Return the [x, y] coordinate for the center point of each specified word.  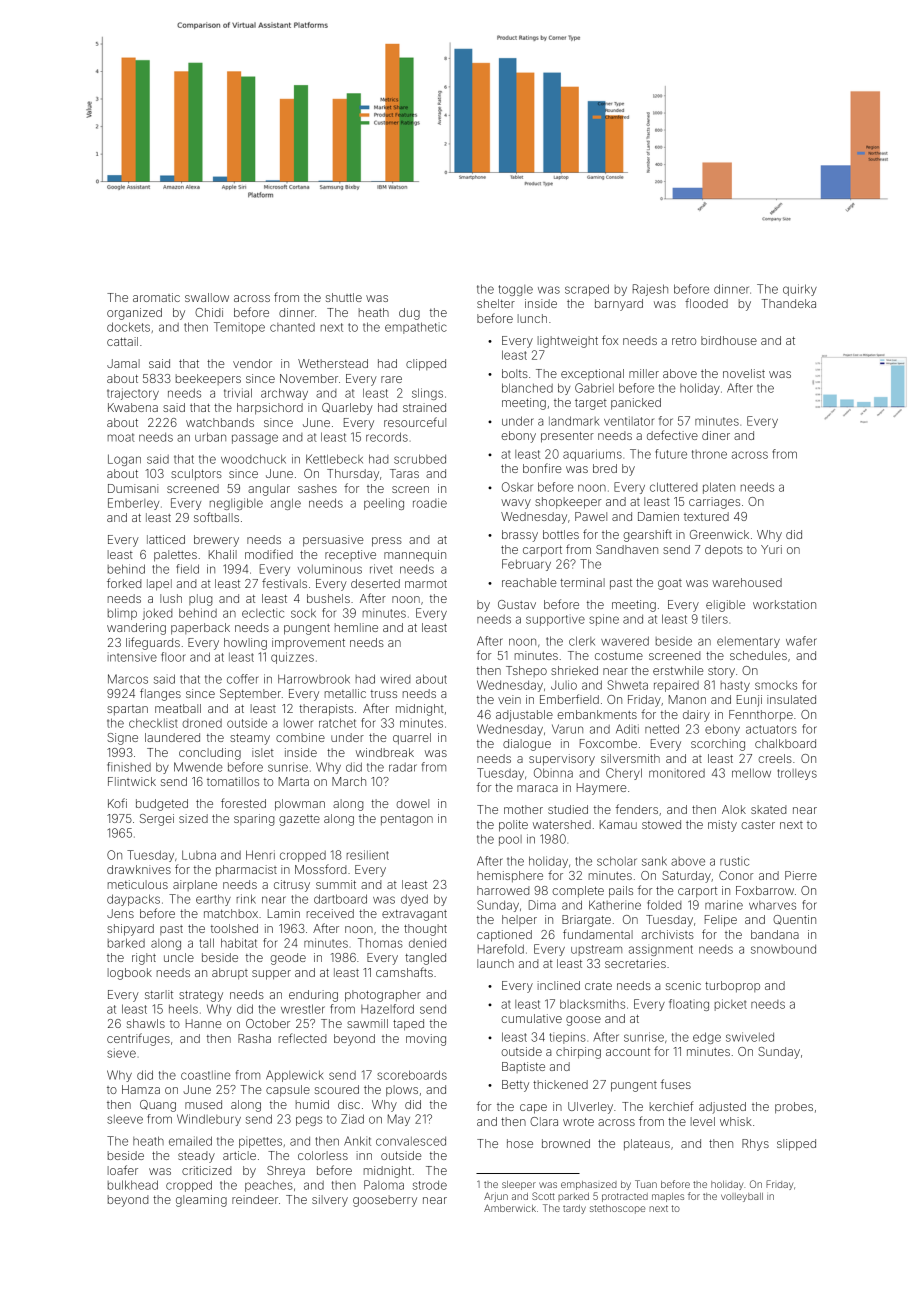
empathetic [416, 328]
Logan [124, 460]
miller [644, 373]
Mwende [198, 767]
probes [794, 1108]
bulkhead [133, 1185]
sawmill [367, 1023]
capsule [288, 1091]
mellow [751, 773]
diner [716, 435]
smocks [776, 685]
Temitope [239, 328]
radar [403, 767]
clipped [426, 365]
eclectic [263, 613]
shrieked [574, 670]
